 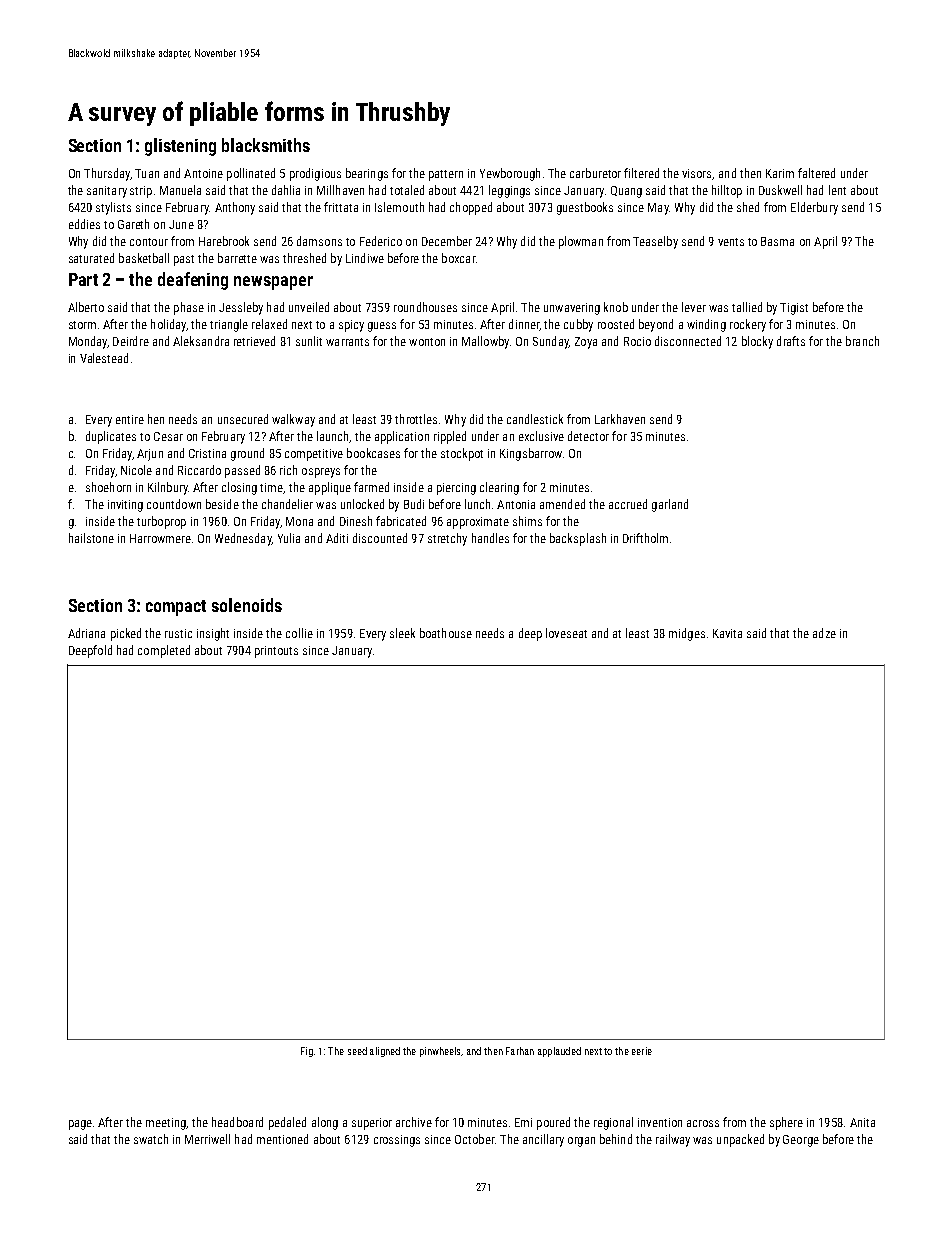 I want to click on stretchy, so click(x=447, y=539).
